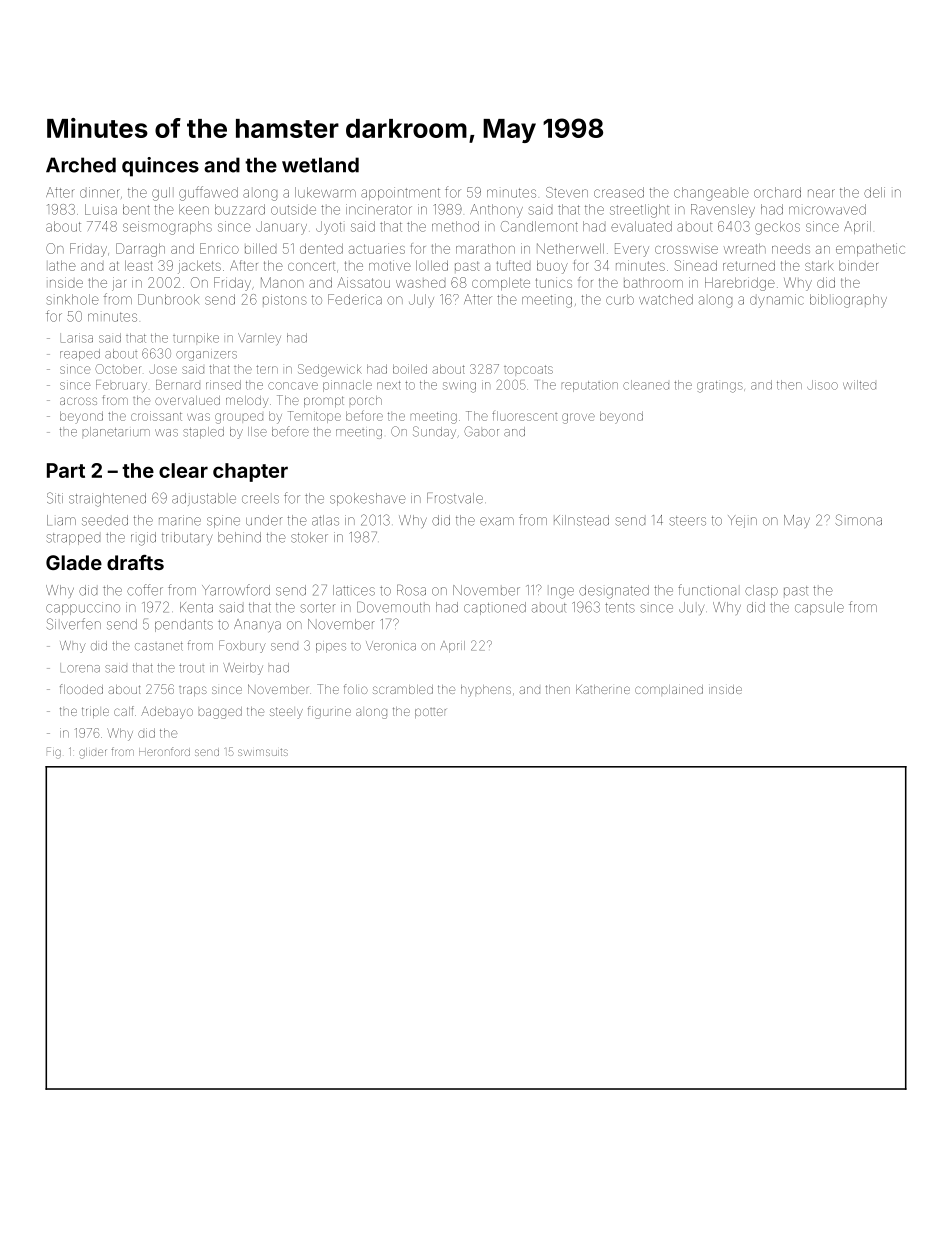  I want to click on wilted, so click(859, 385).
